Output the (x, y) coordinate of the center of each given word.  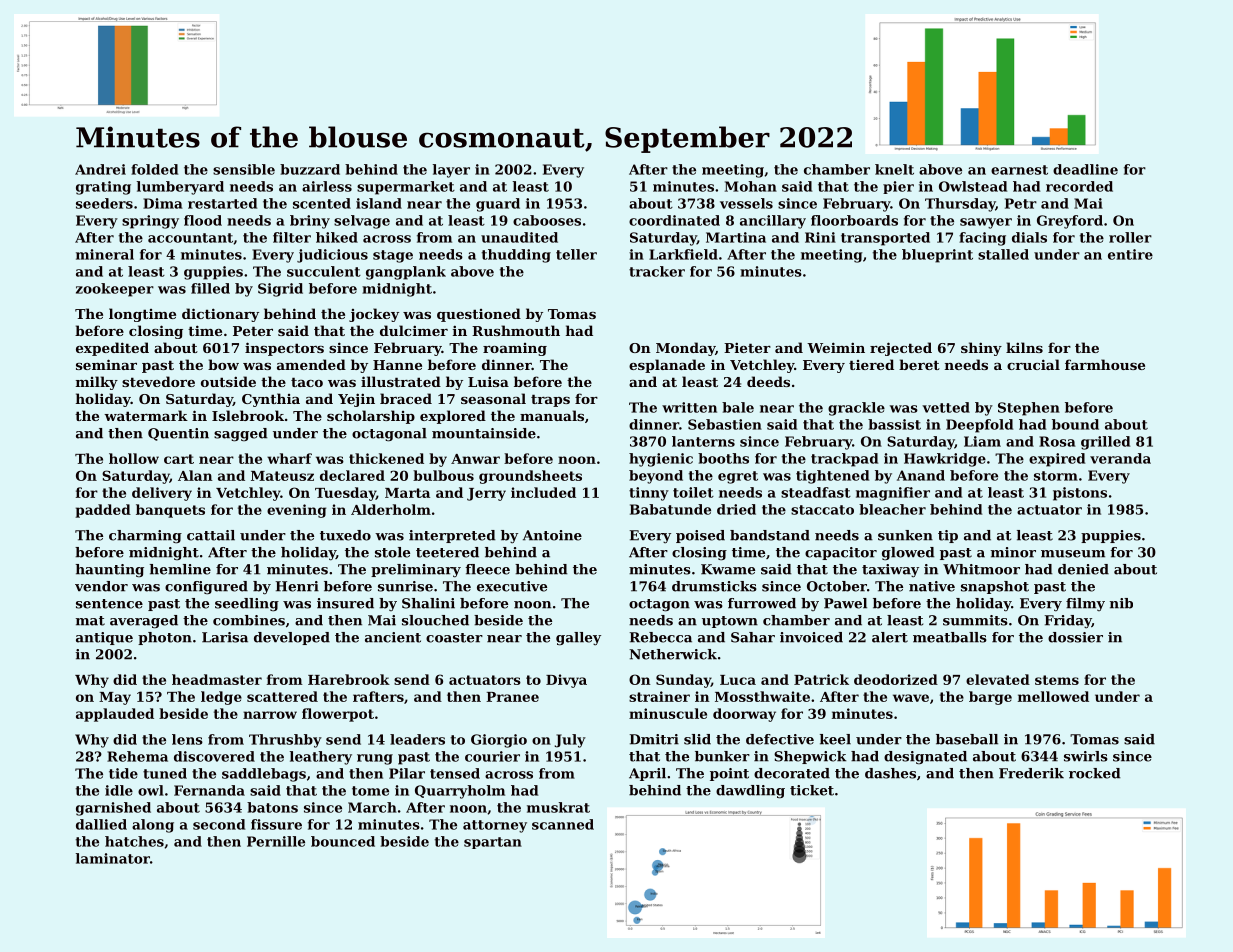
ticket (812, 790)
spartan (493, 843)
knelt (894, 169)
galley (578, 639)
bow (223, 364)
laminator (113, 858)
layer (451, 171)
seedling (247, 605)
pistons (1080, 494)
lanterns (703, 441)
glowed (908, 554)
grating (103, 188)
